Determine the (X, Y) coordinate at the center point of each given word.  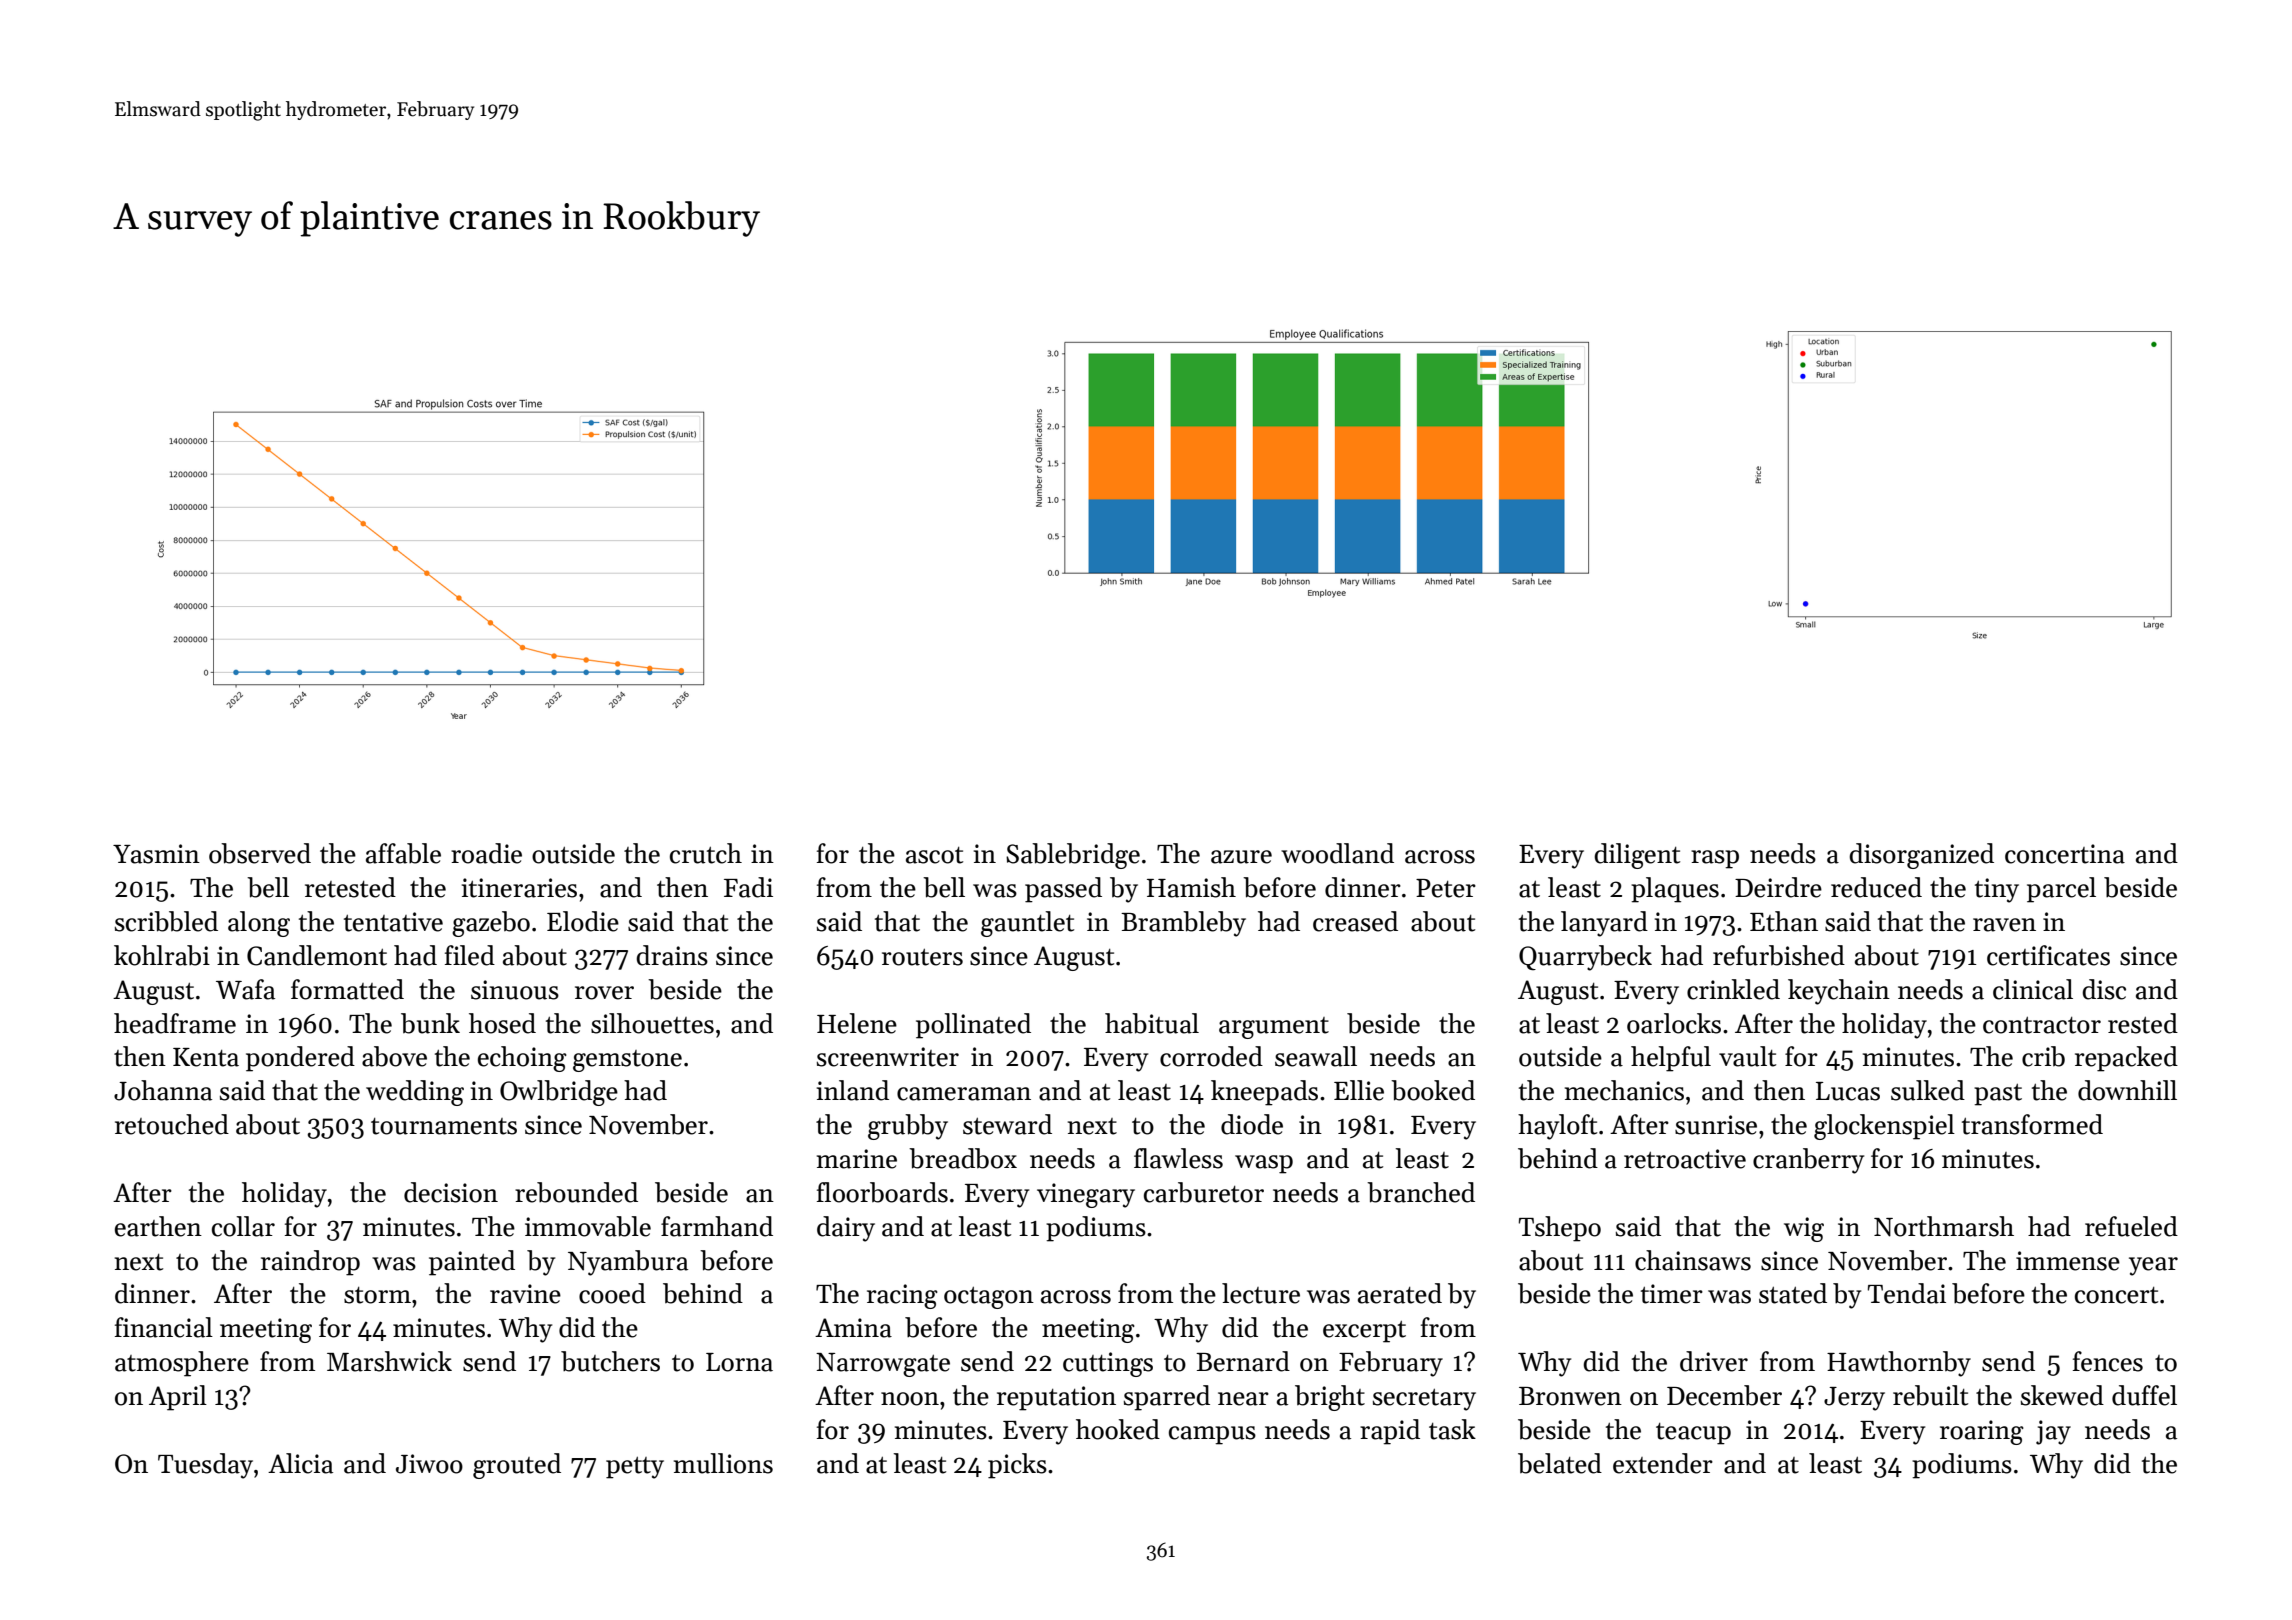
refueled (2131, 1226)
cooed (612, 1293)
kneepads (1264, 1093)
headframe (175, 1023)
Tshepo (1560, 1229)
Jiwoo (429, 1464)
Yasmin (156, 854)
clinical (2033, 989)
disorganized (1921, 856)
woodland (1337, 853)
